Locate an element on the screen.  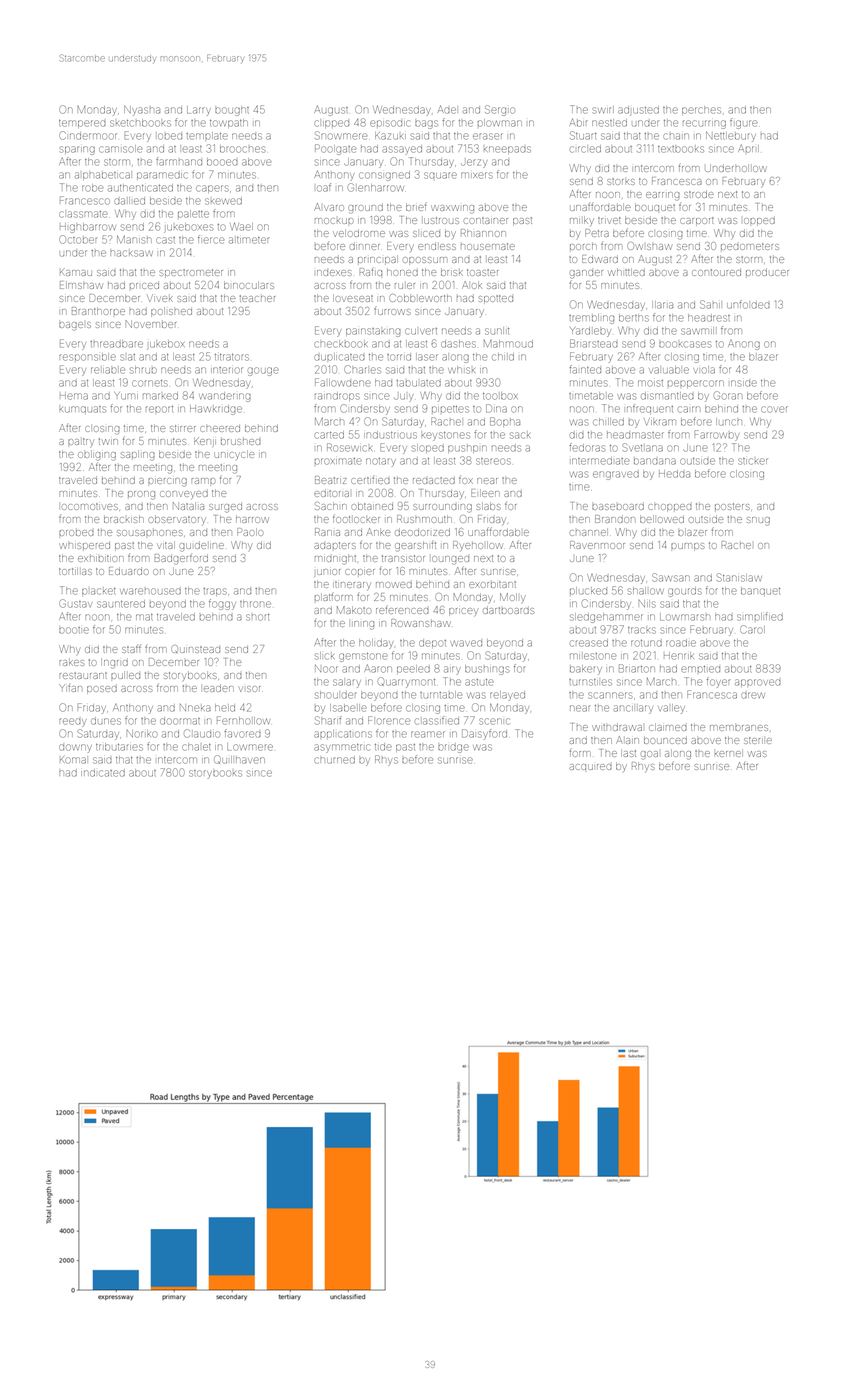
Yifan is located at coordinates (70, 688).
